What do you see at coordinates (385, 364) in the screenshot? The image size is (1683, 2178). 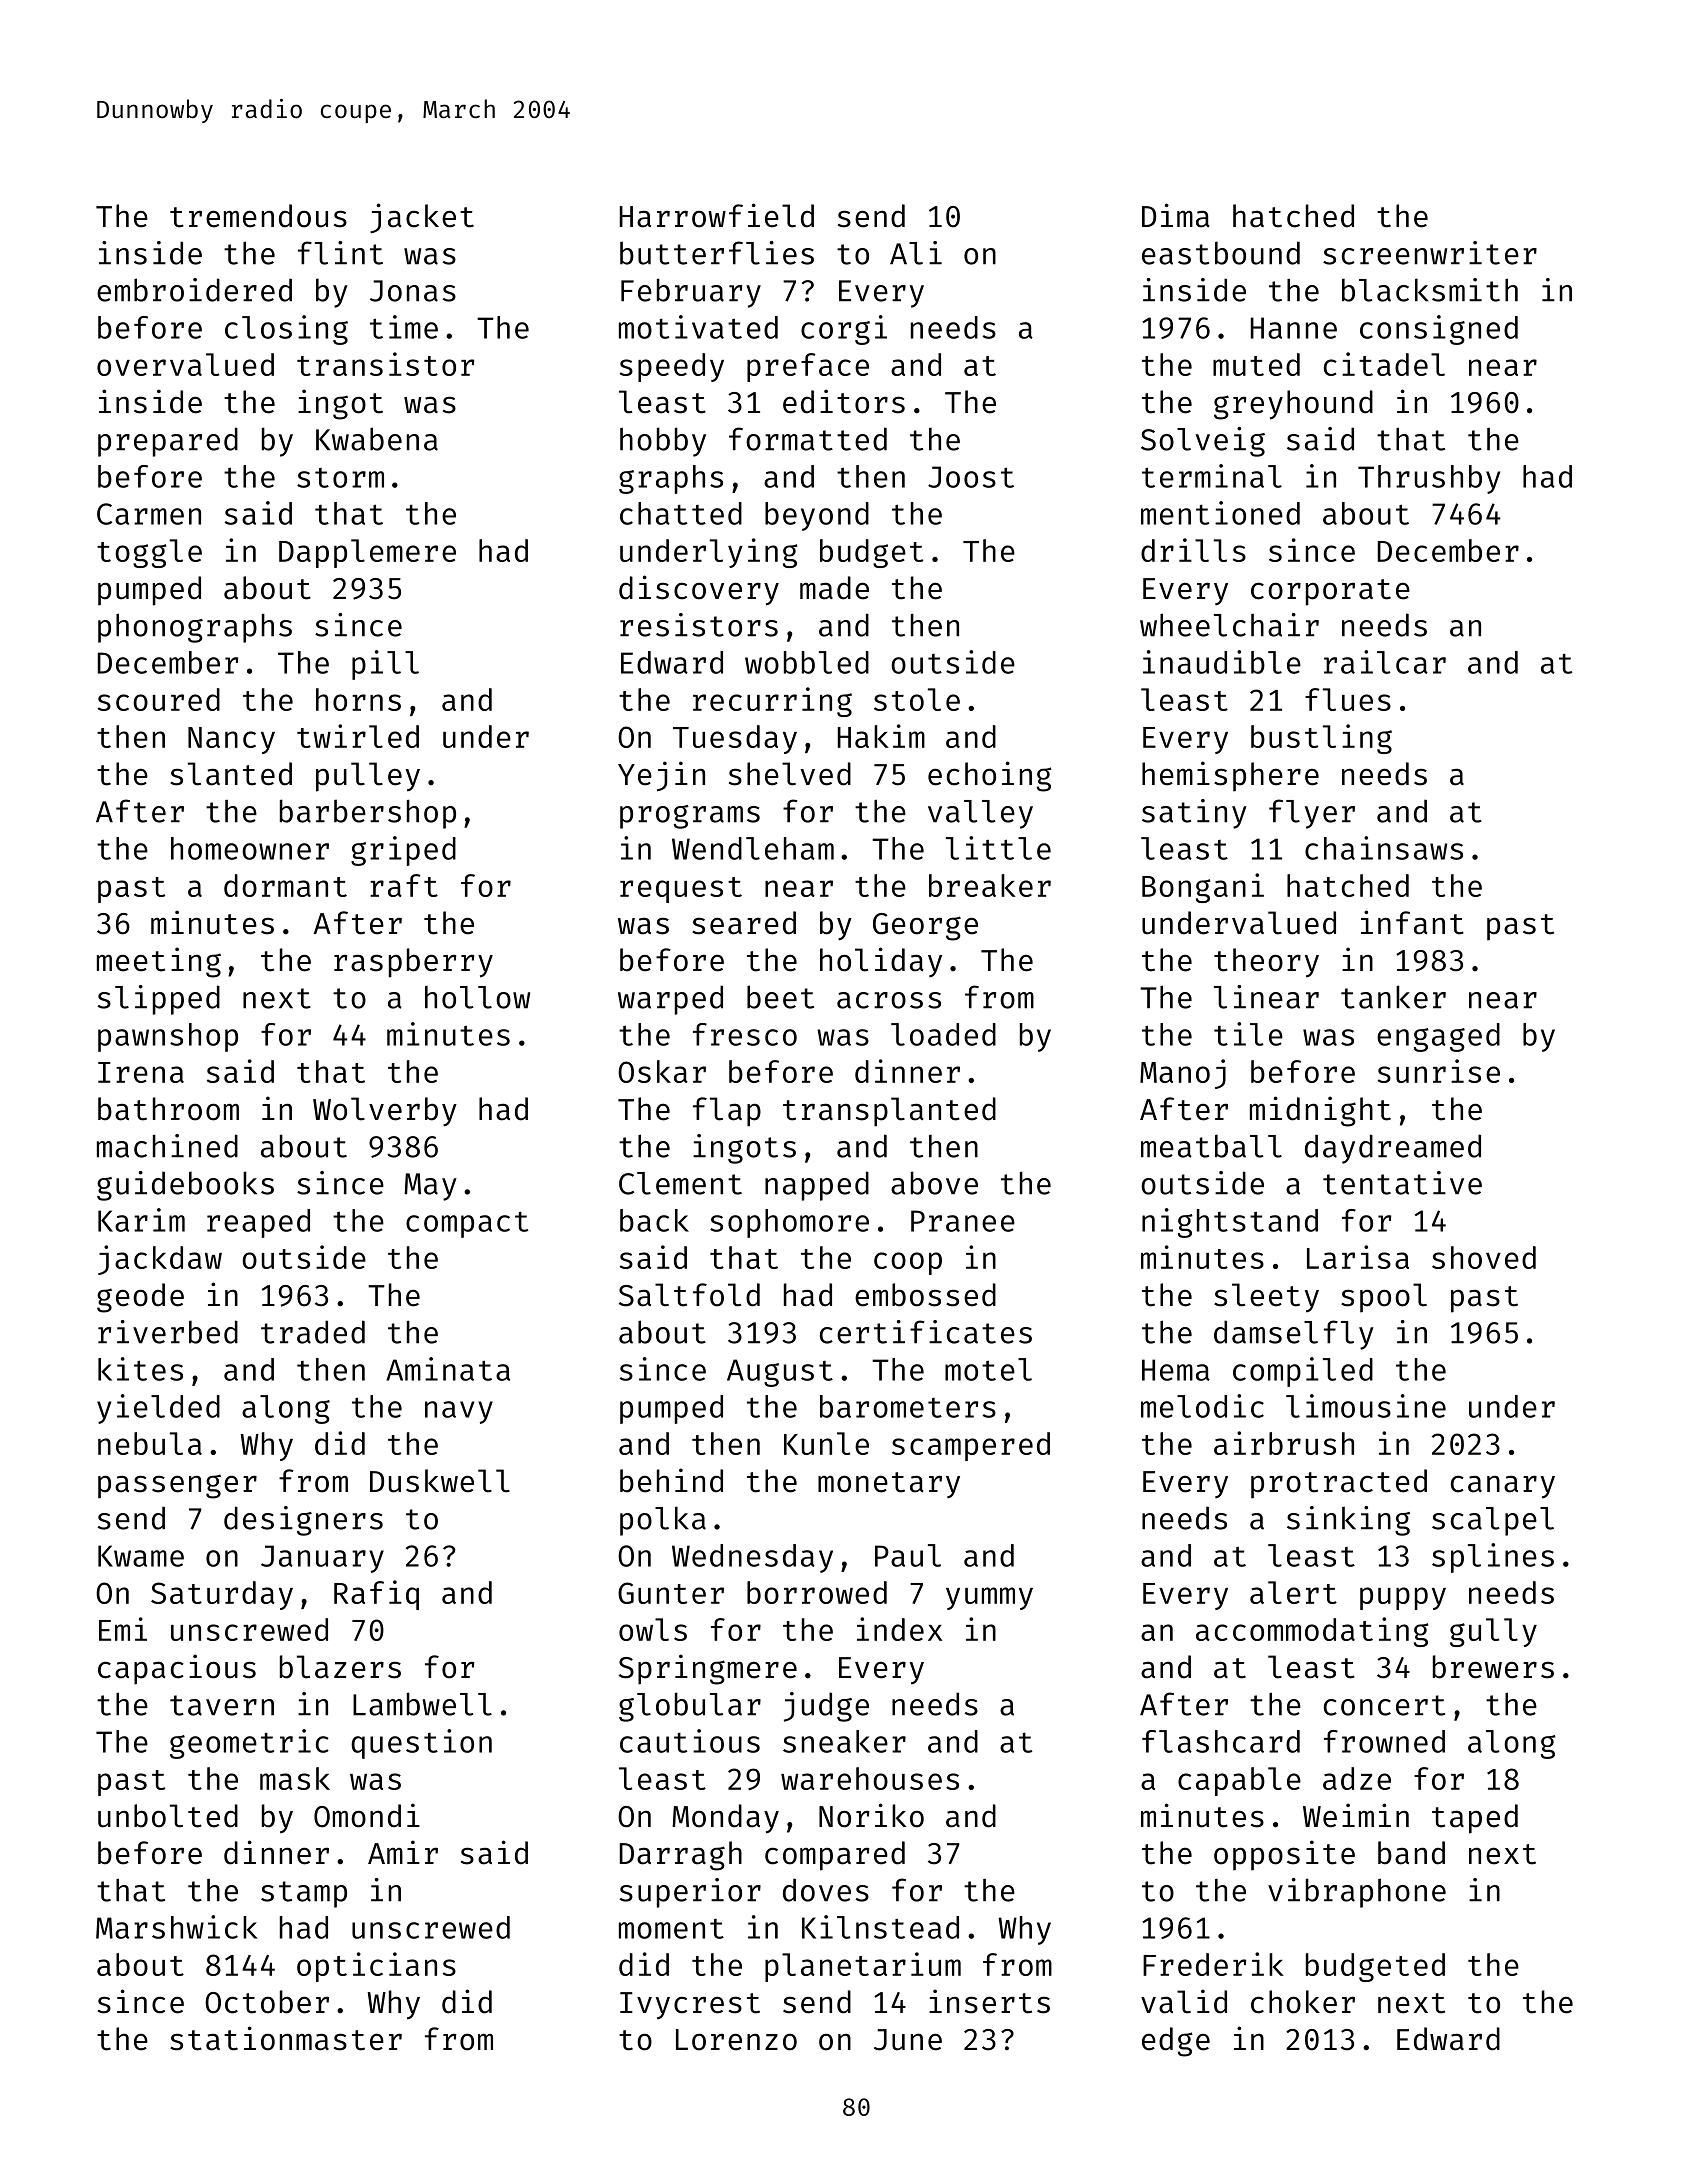 I see `transistor` at bounding box center [385, 364].
